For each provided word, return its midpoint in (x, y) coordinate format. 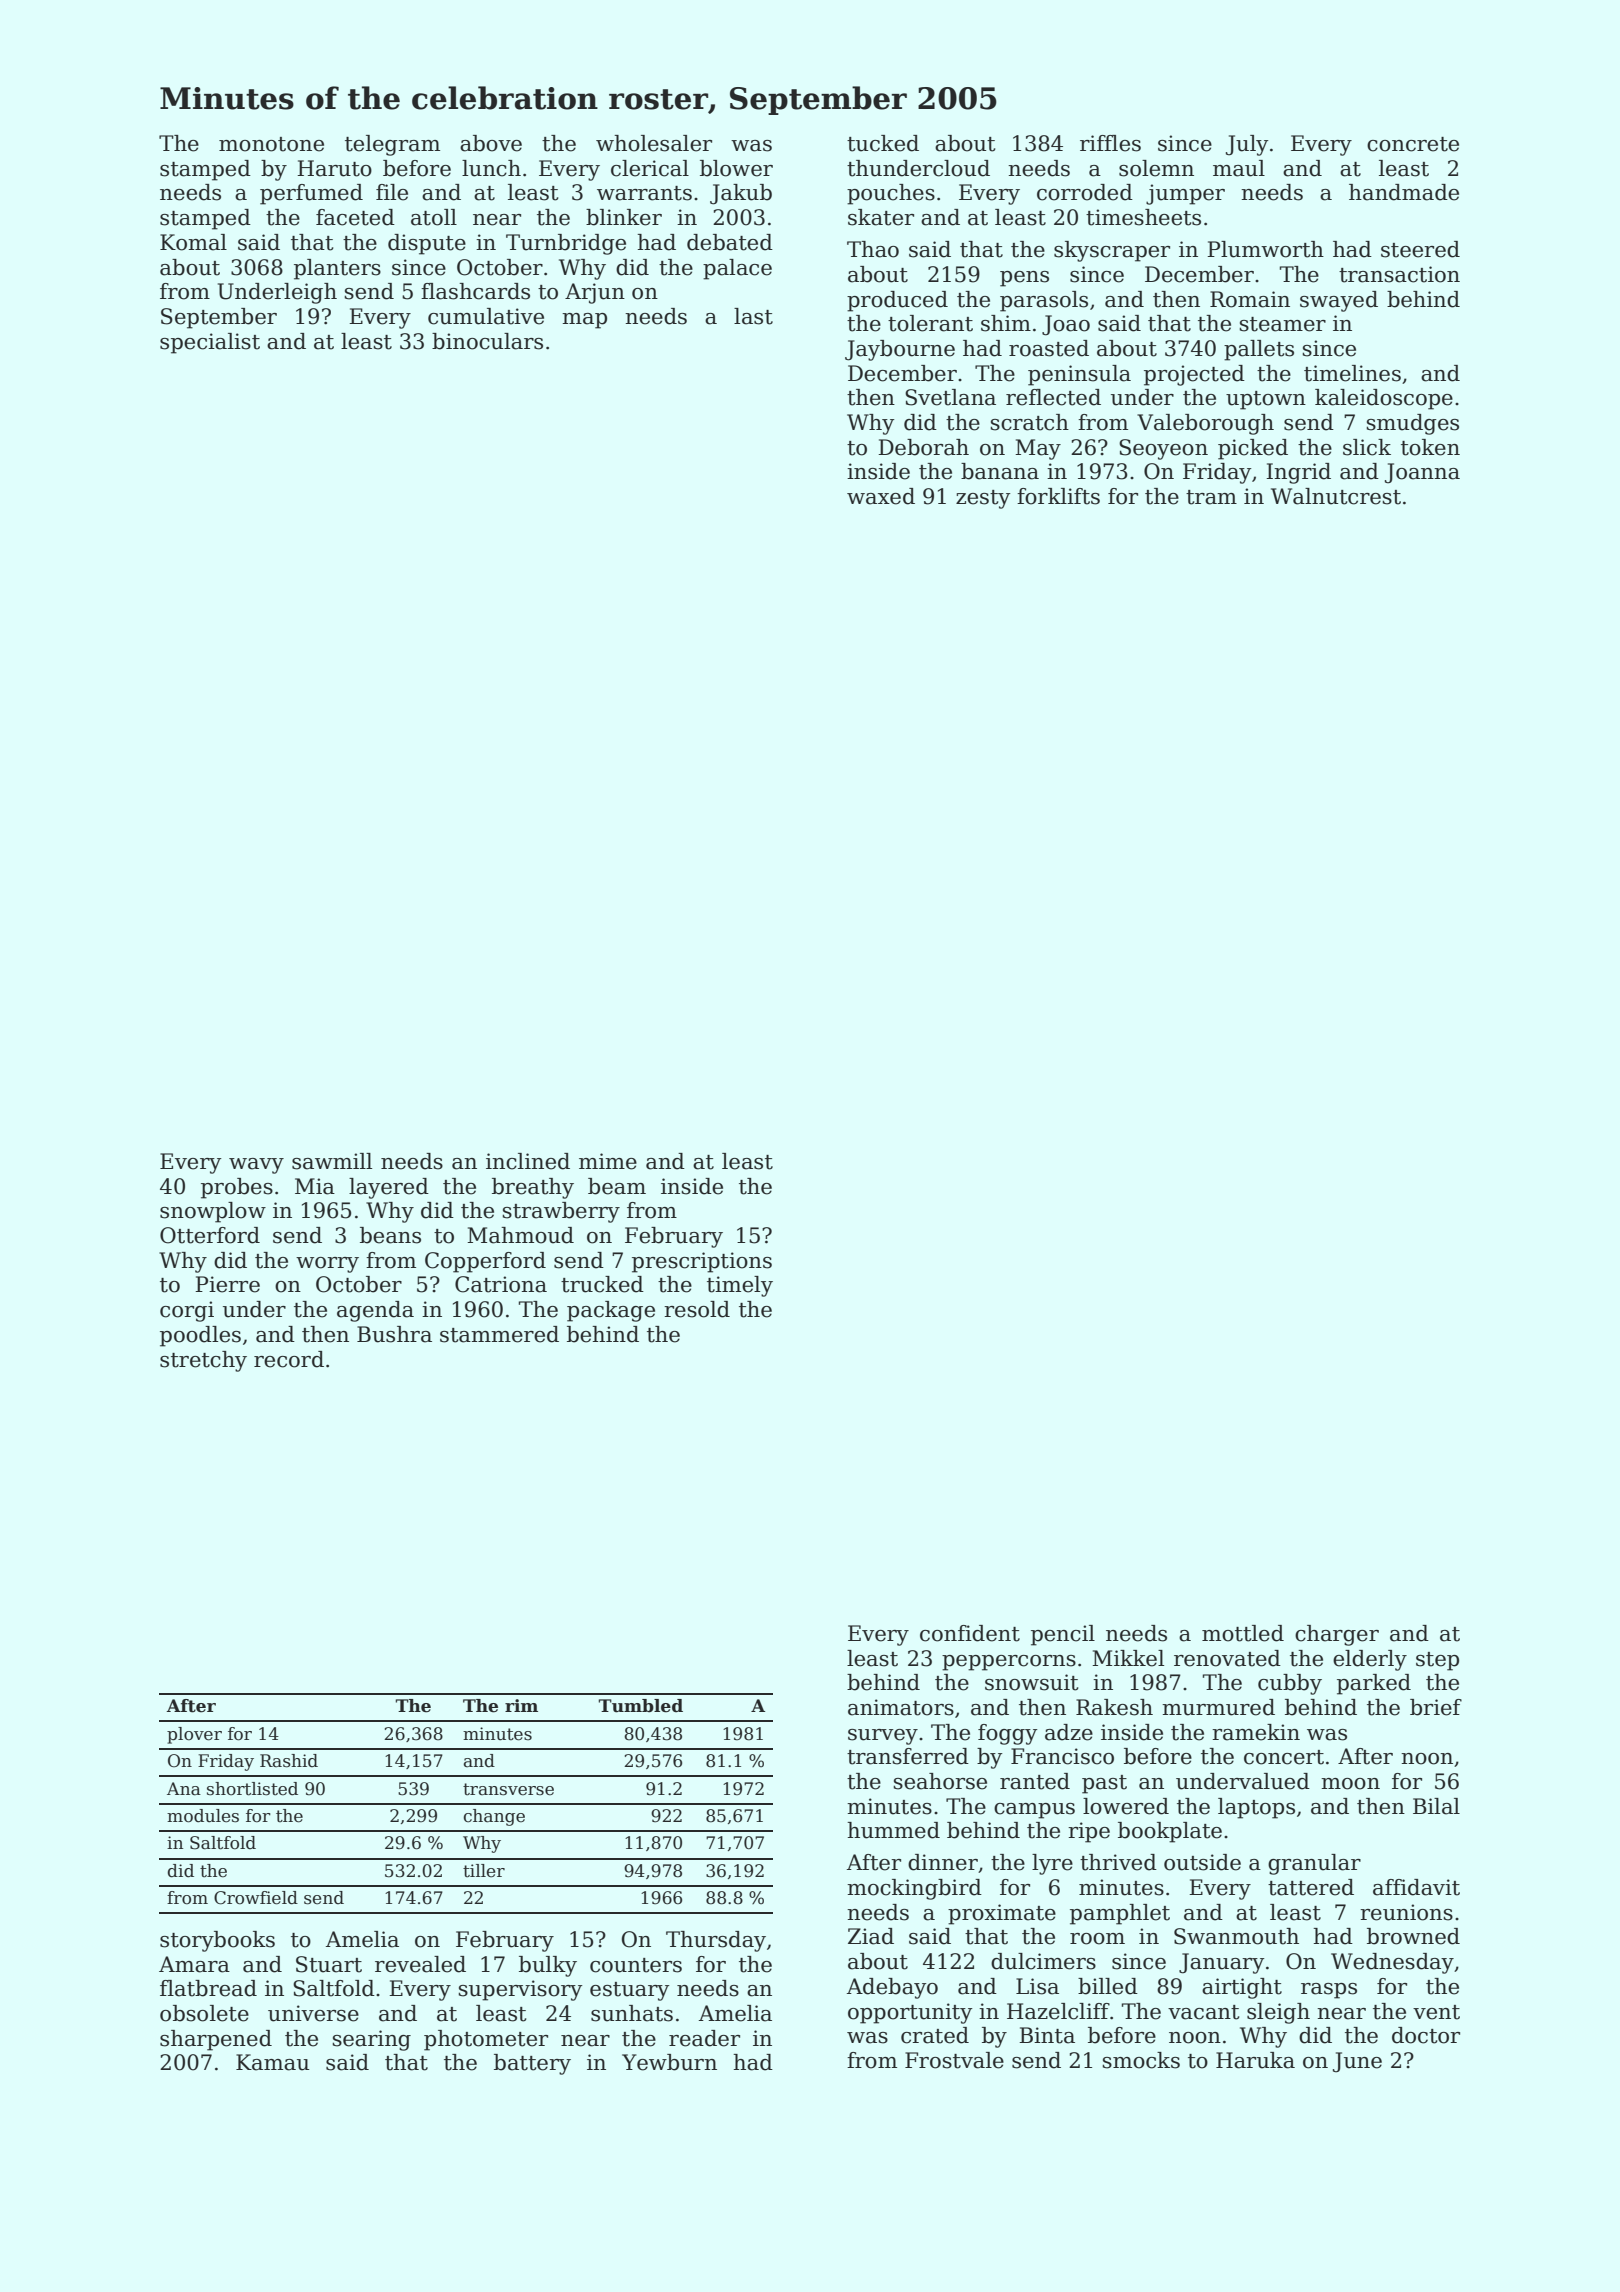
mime (608, 1161)
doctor (1426, 2035)
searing (371, 2040)
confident (970, 1633)
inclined (528, 1161)
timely (740, 1286)
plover (194, 1735)
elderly (1370, 1660)
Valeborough (1205, 424)
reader (704, 2038)
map (584, 321)
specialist (210, 343)
